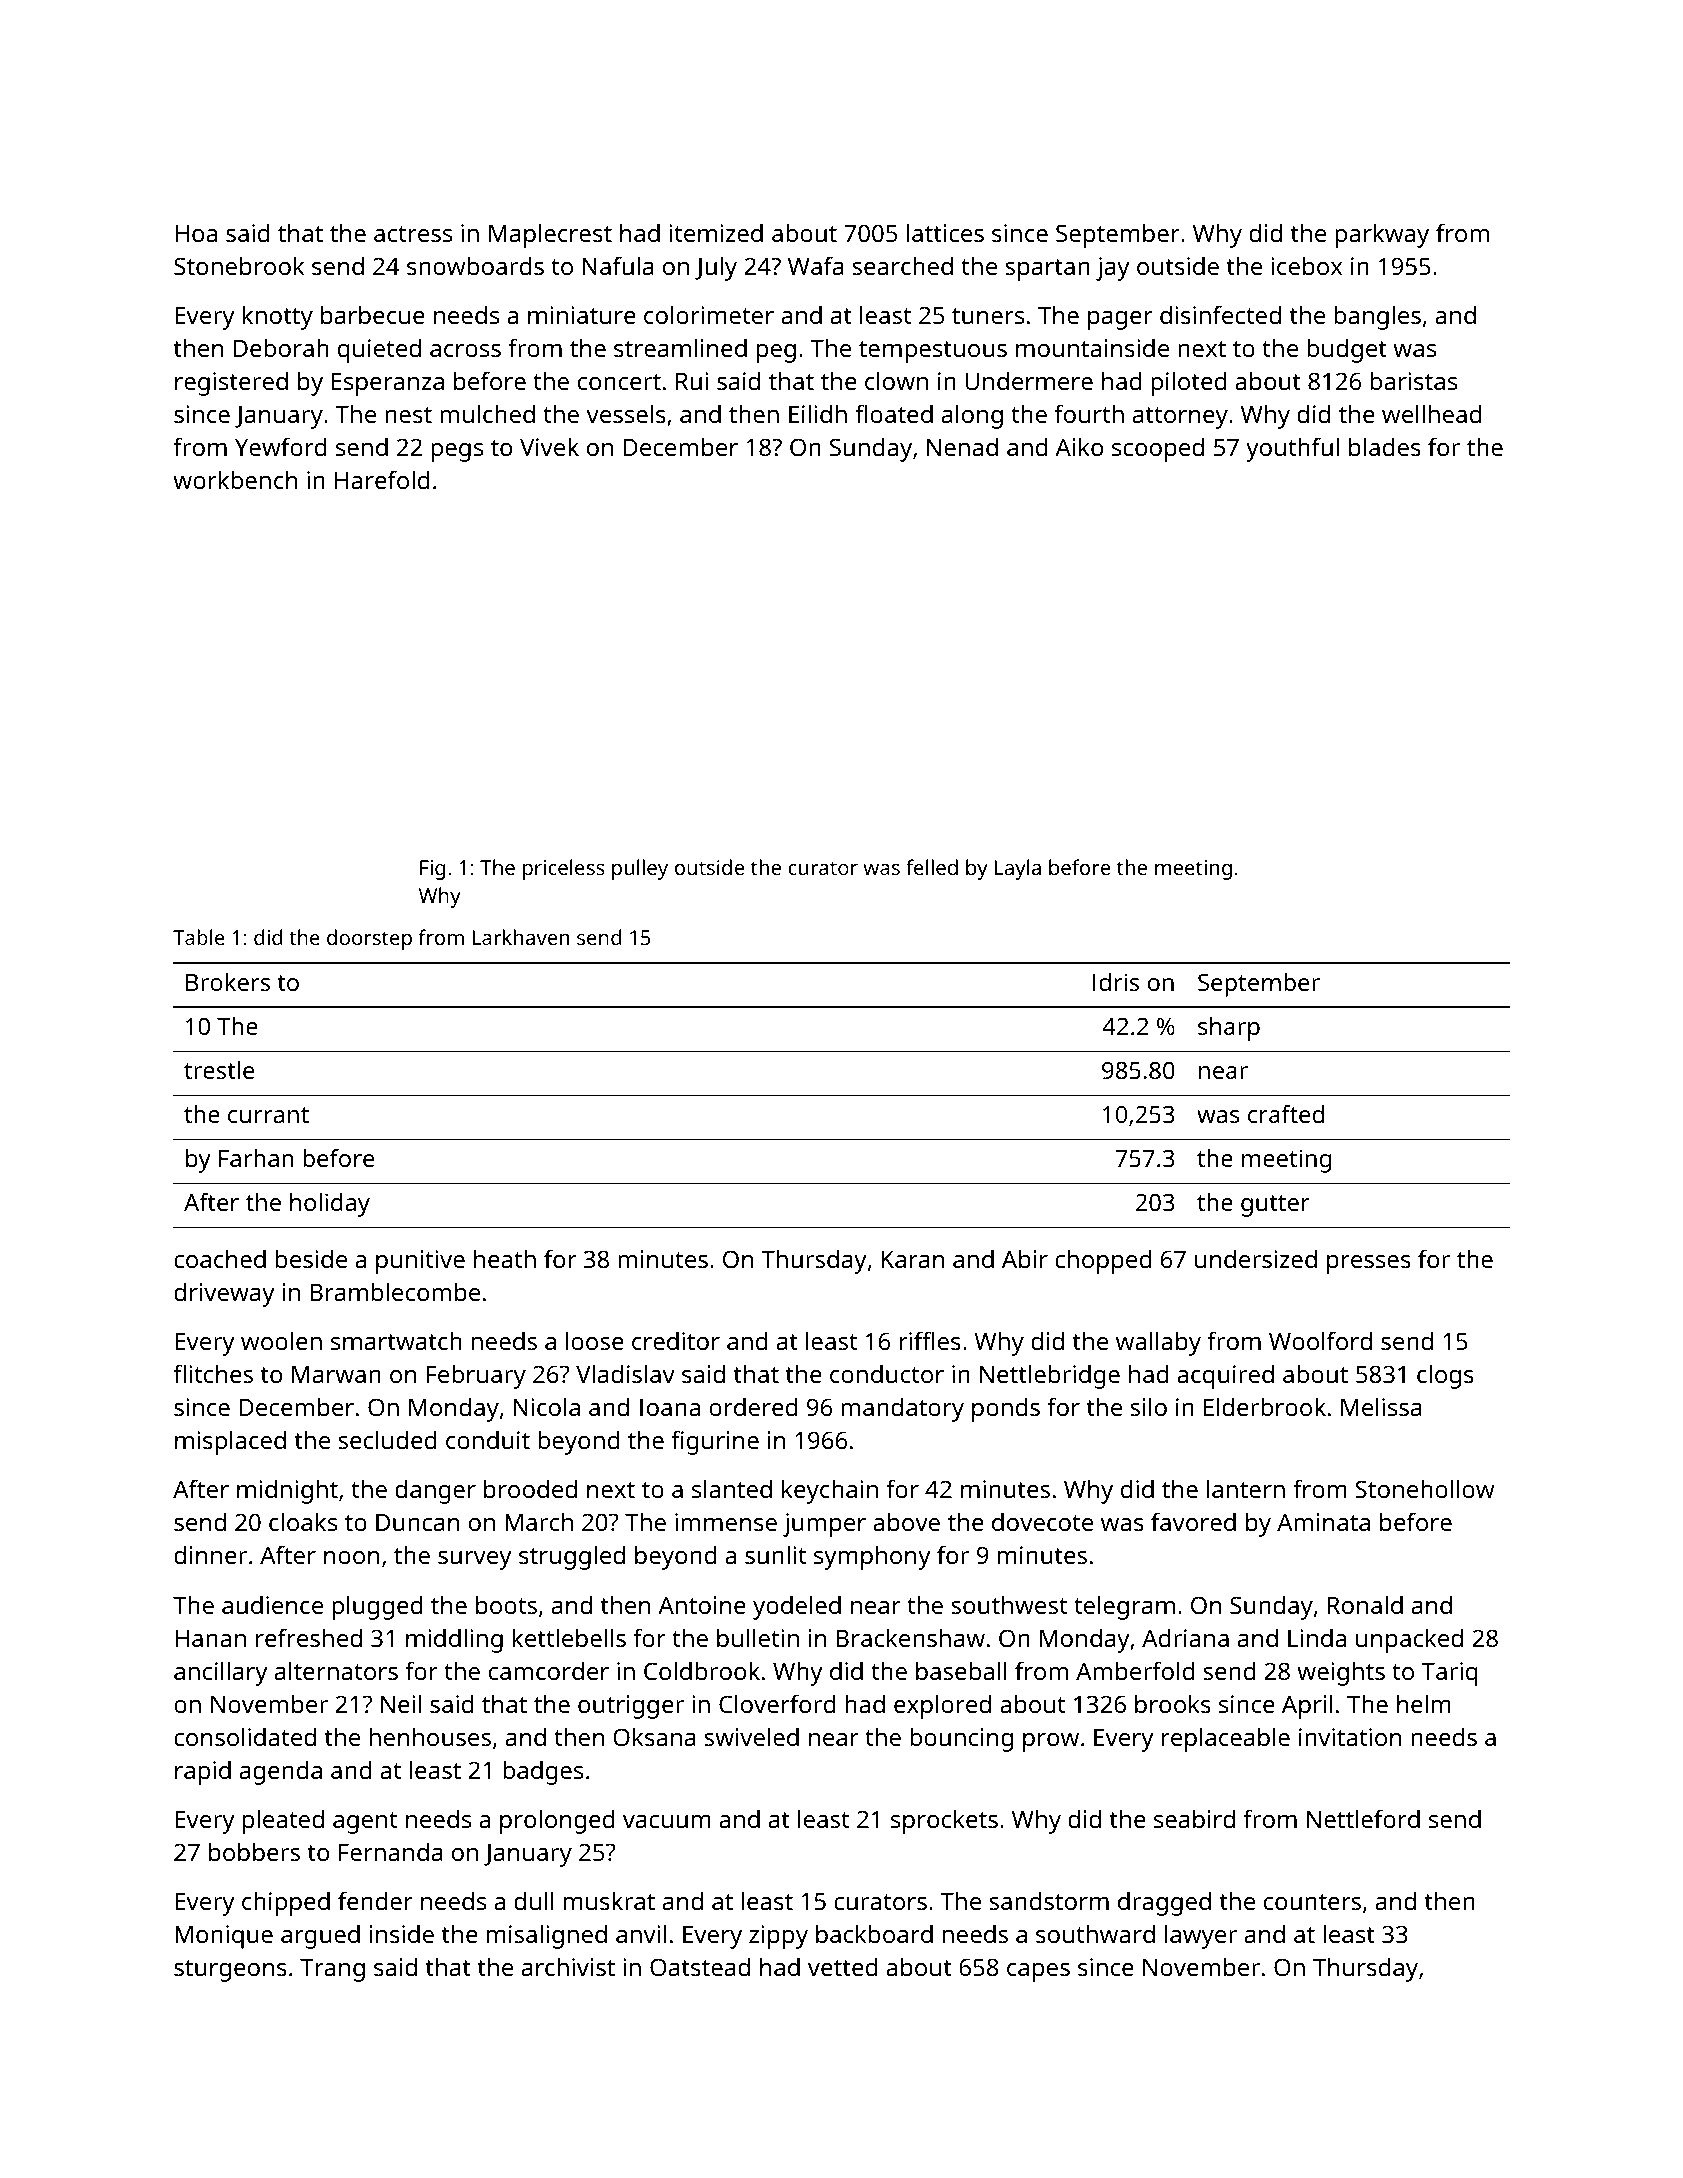 The height and width of the screenshot is (2178, 1683). Describe the element at coordinates (377, 1607) in the screenshot. I see `plugged` at that location.
